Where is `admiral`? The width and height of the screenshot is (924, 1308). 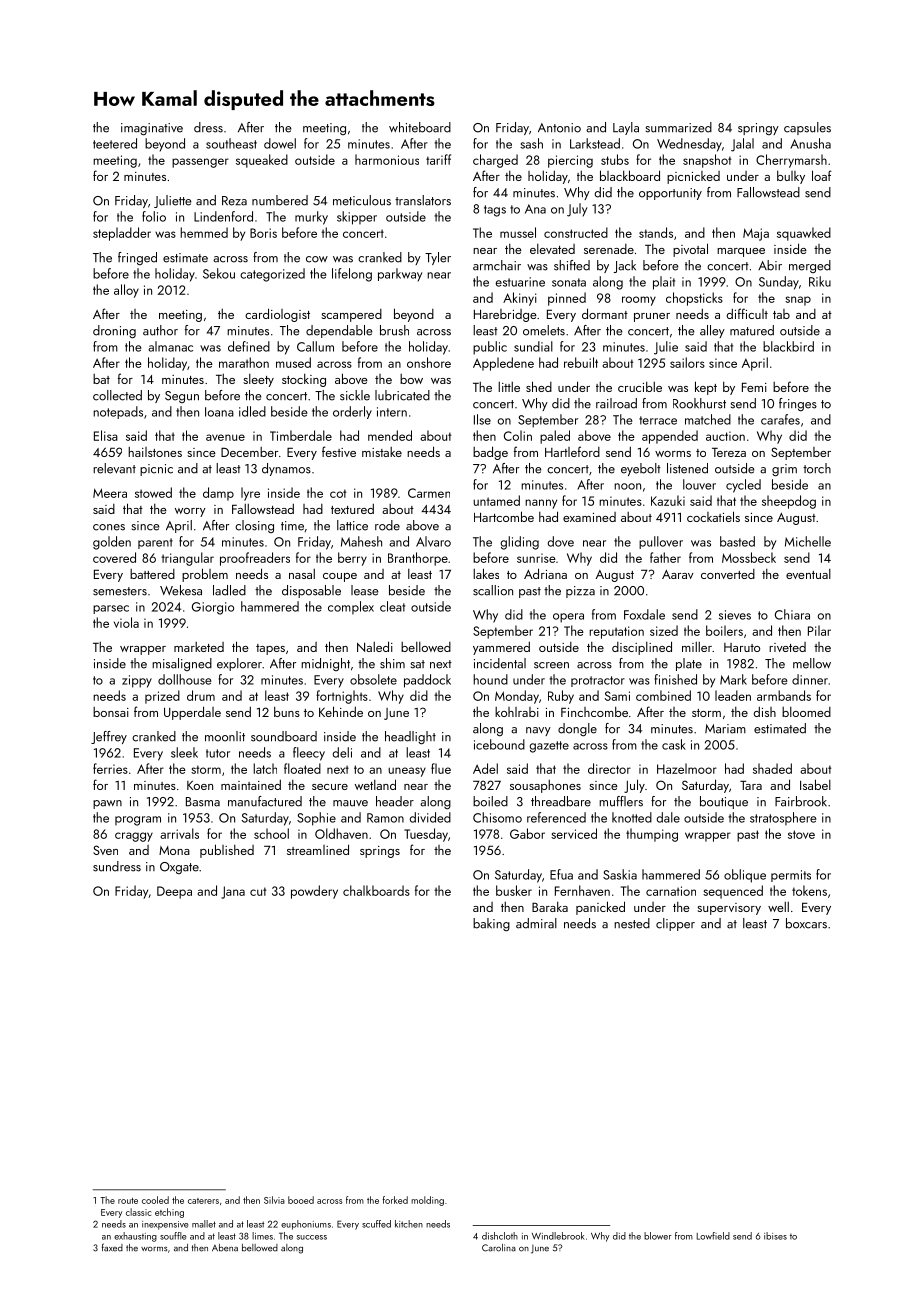
admiral is located at coordinates (536, 923).
